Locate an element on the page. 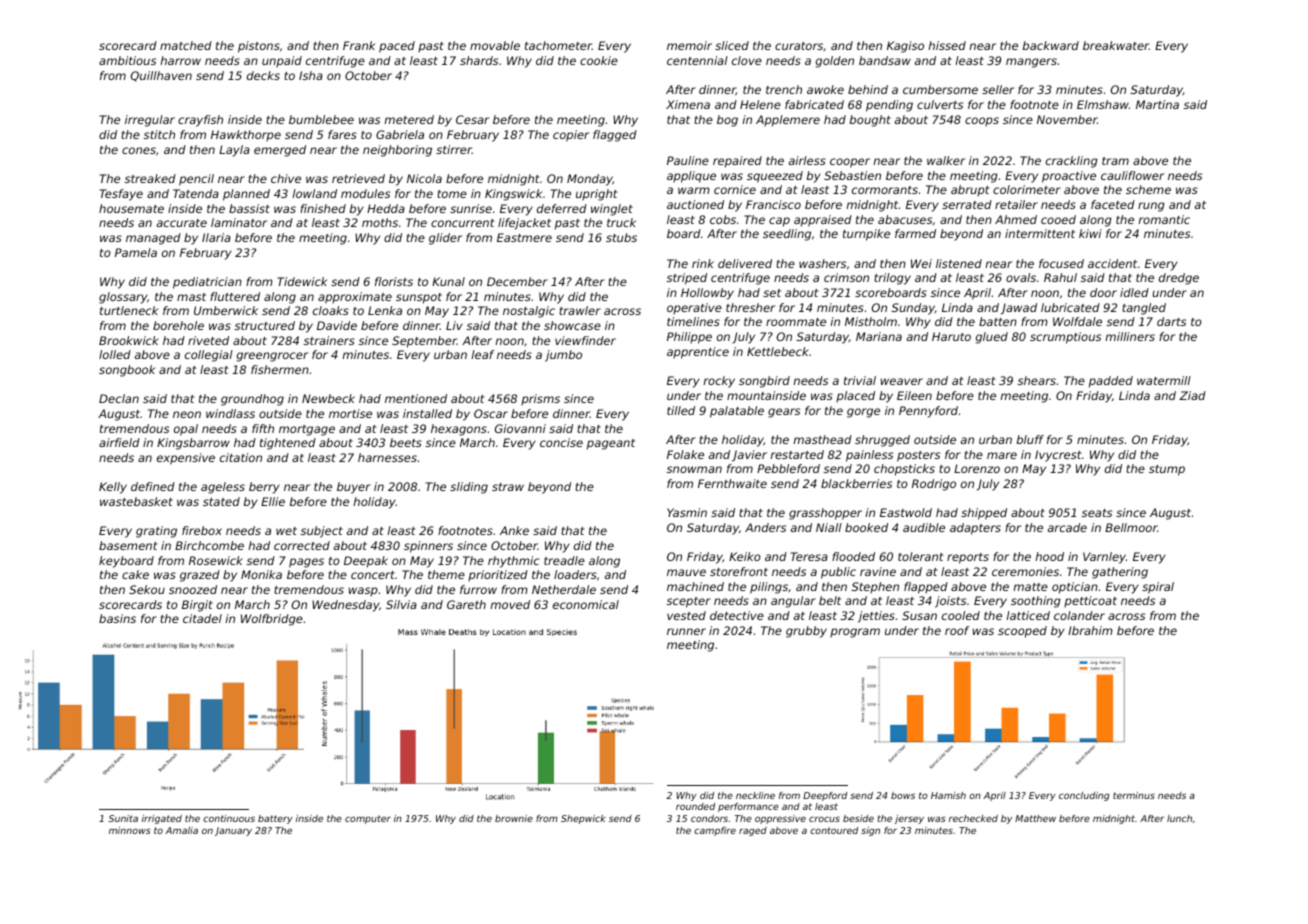 This image has height=924, width=1308. cake is located at coordinates (135, 574).
